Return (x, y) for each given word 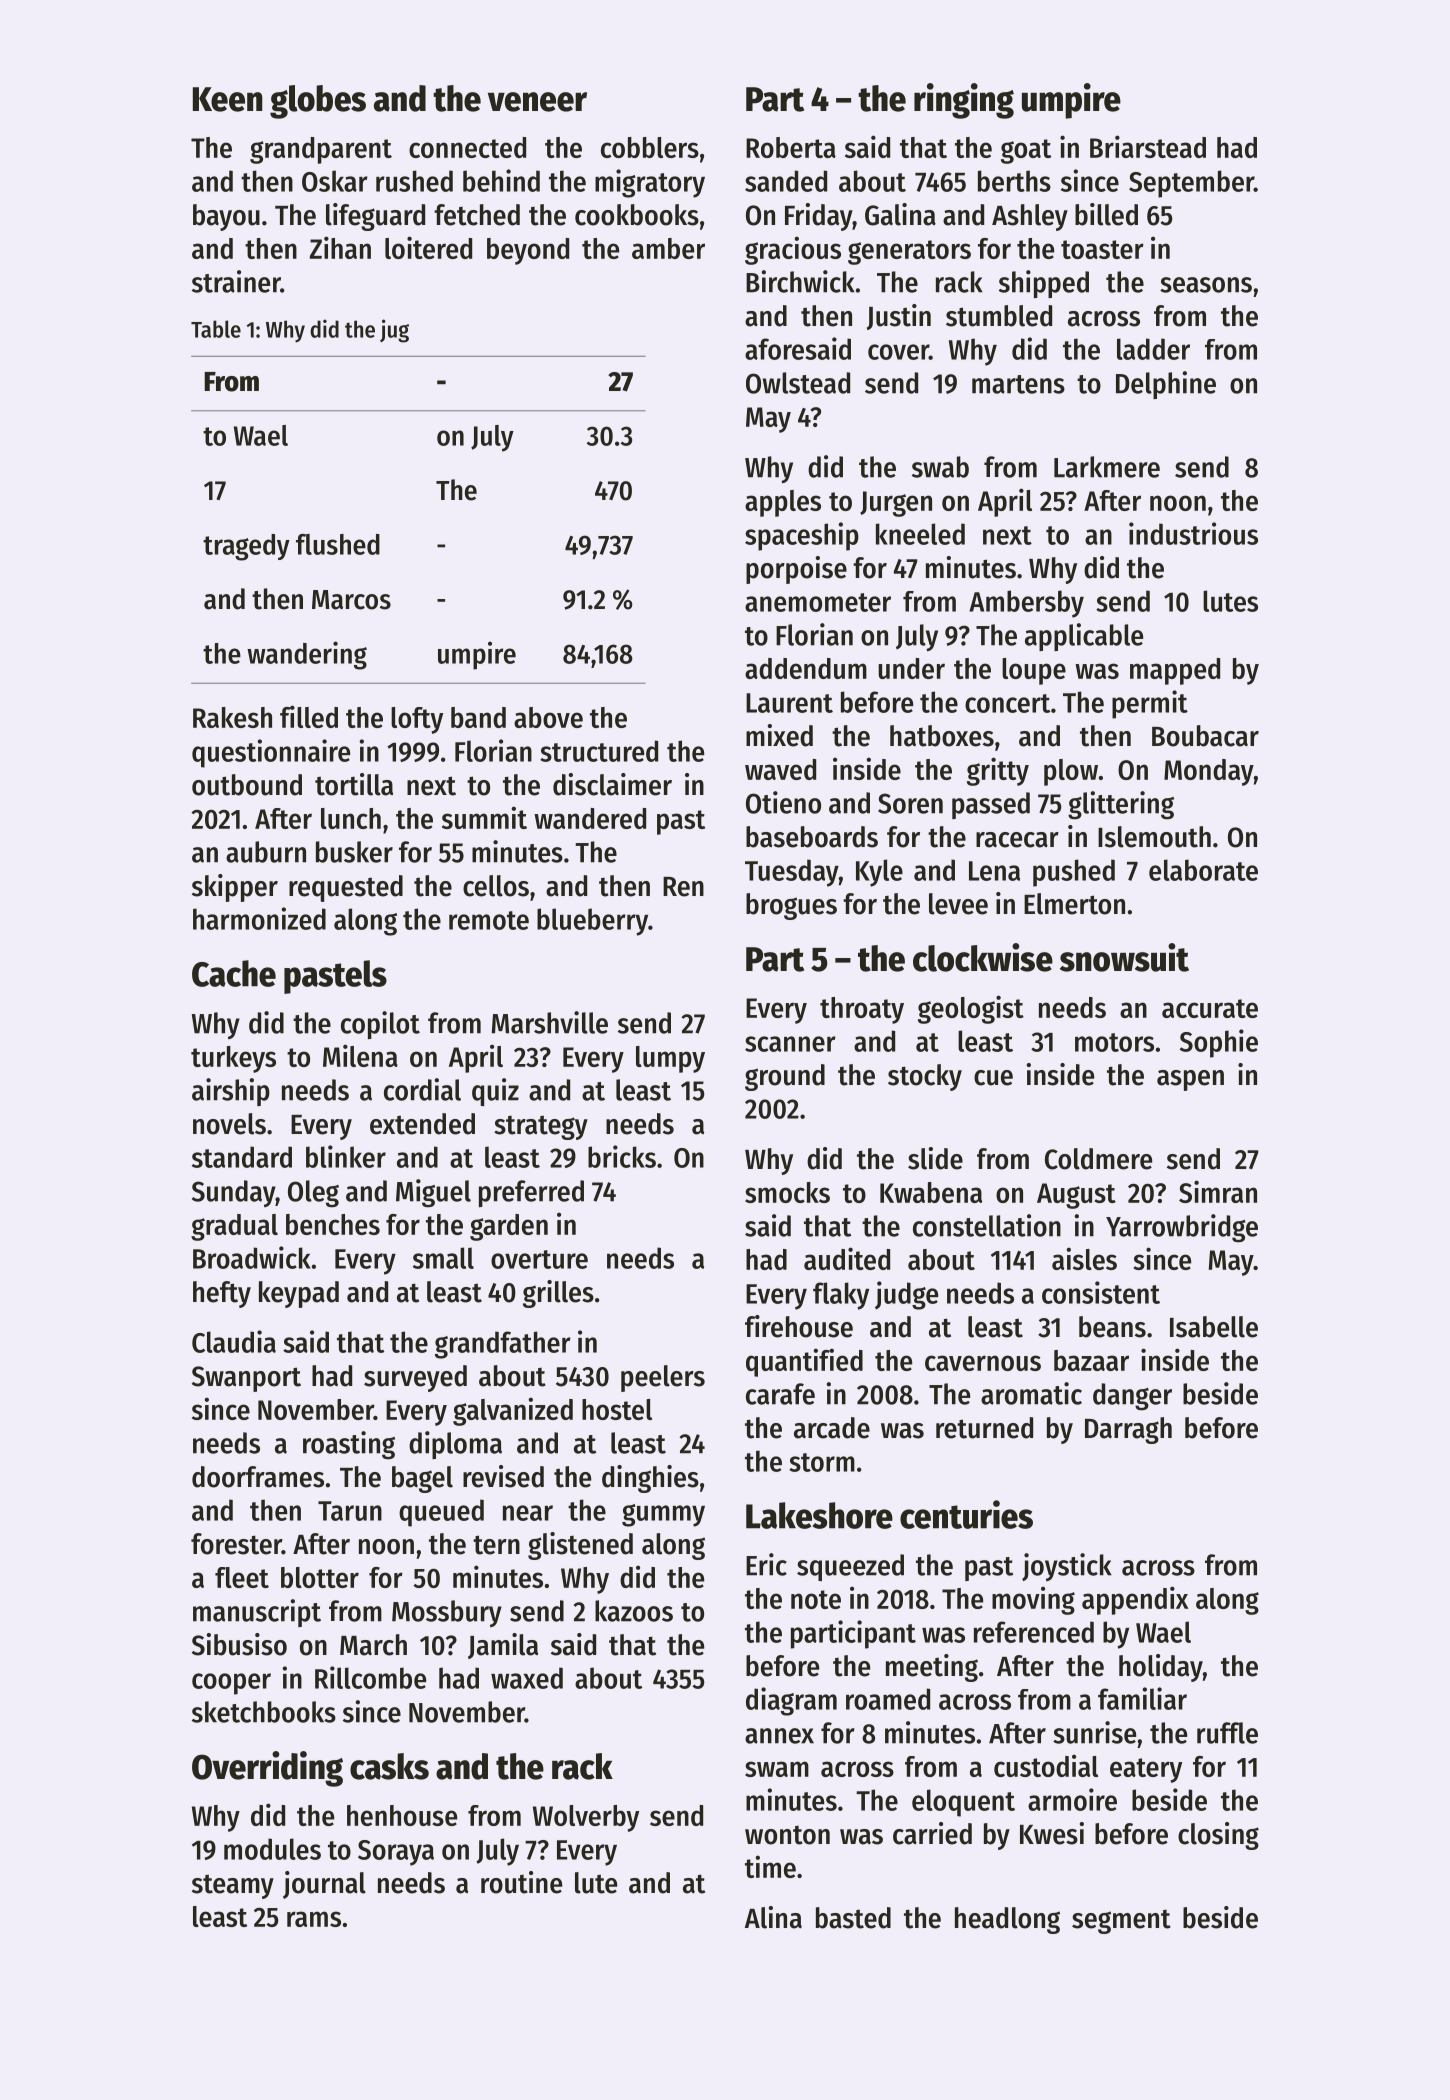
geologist (971, 1009)
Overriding (267, 1769)
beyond (528, 251)
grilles (558, 1294)
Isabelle (1214, 1327)
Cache (234, 973)
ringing (964, 101)
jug (394, 331)
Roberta (791, 147)
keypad (299, 1294)
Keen (227, 99)
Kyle (879, 873)
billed (1106, 214)
